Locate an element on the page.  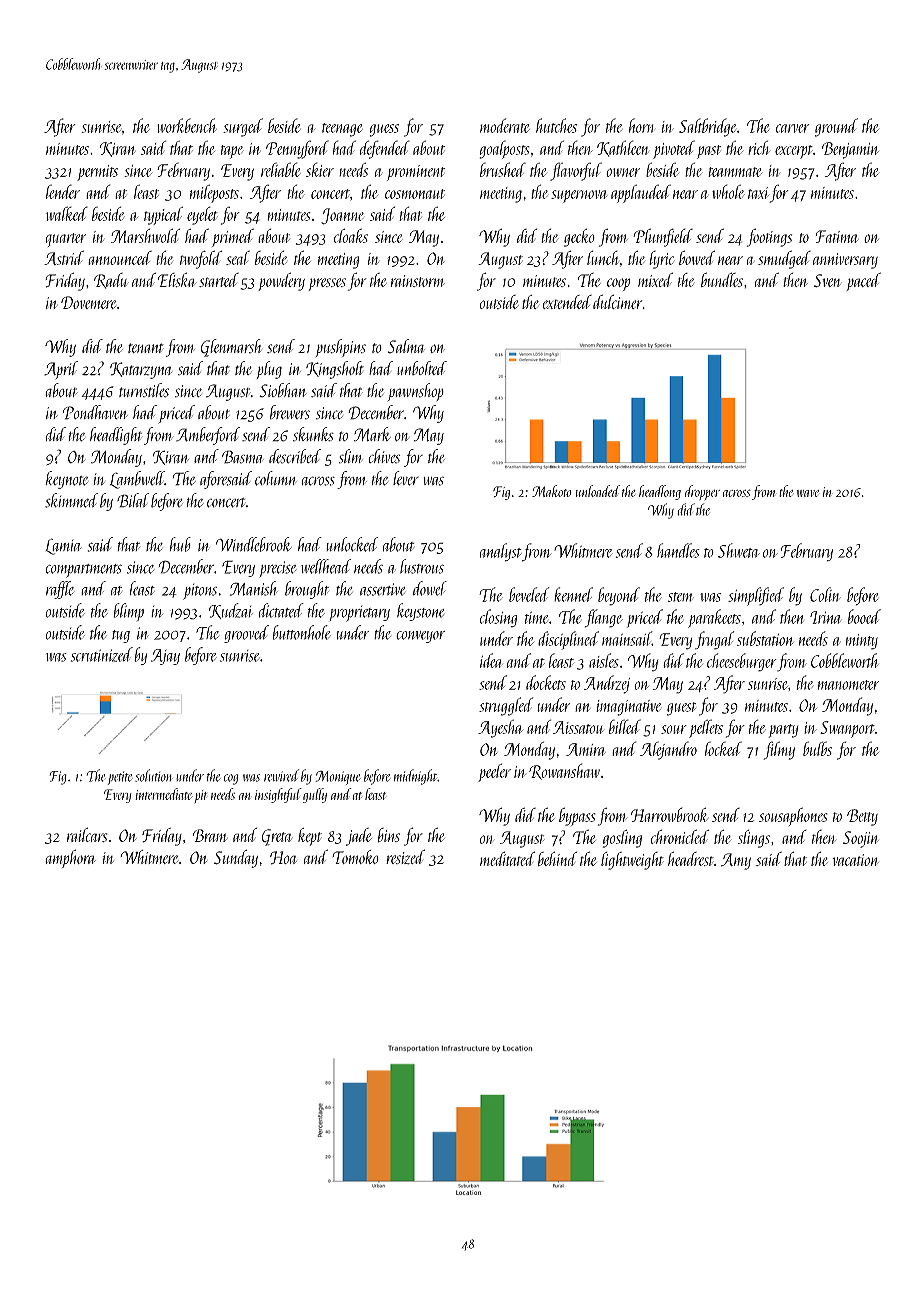
scrutinized is located at coordinates (102, 654).
